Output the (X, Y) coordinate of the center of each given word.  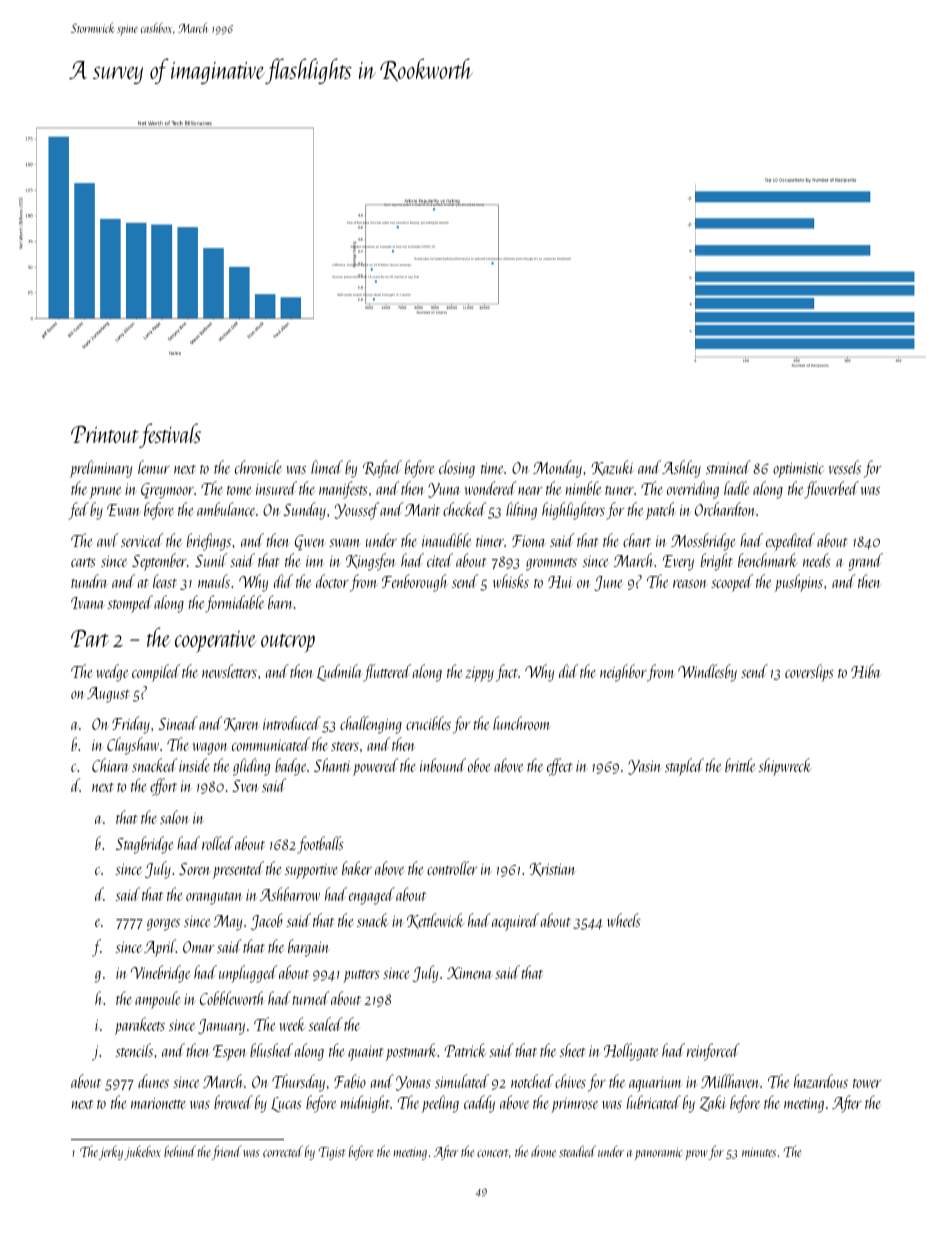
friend (227, 1152)
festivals (170, 435)
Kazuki (613, 468)
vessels (845, 467)
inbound (443, 765)
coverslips (809, 673)
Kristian (553, 870)
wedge (112, 673)
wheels (624, 920)
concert (493, 1153)
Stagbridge (145, 845)
